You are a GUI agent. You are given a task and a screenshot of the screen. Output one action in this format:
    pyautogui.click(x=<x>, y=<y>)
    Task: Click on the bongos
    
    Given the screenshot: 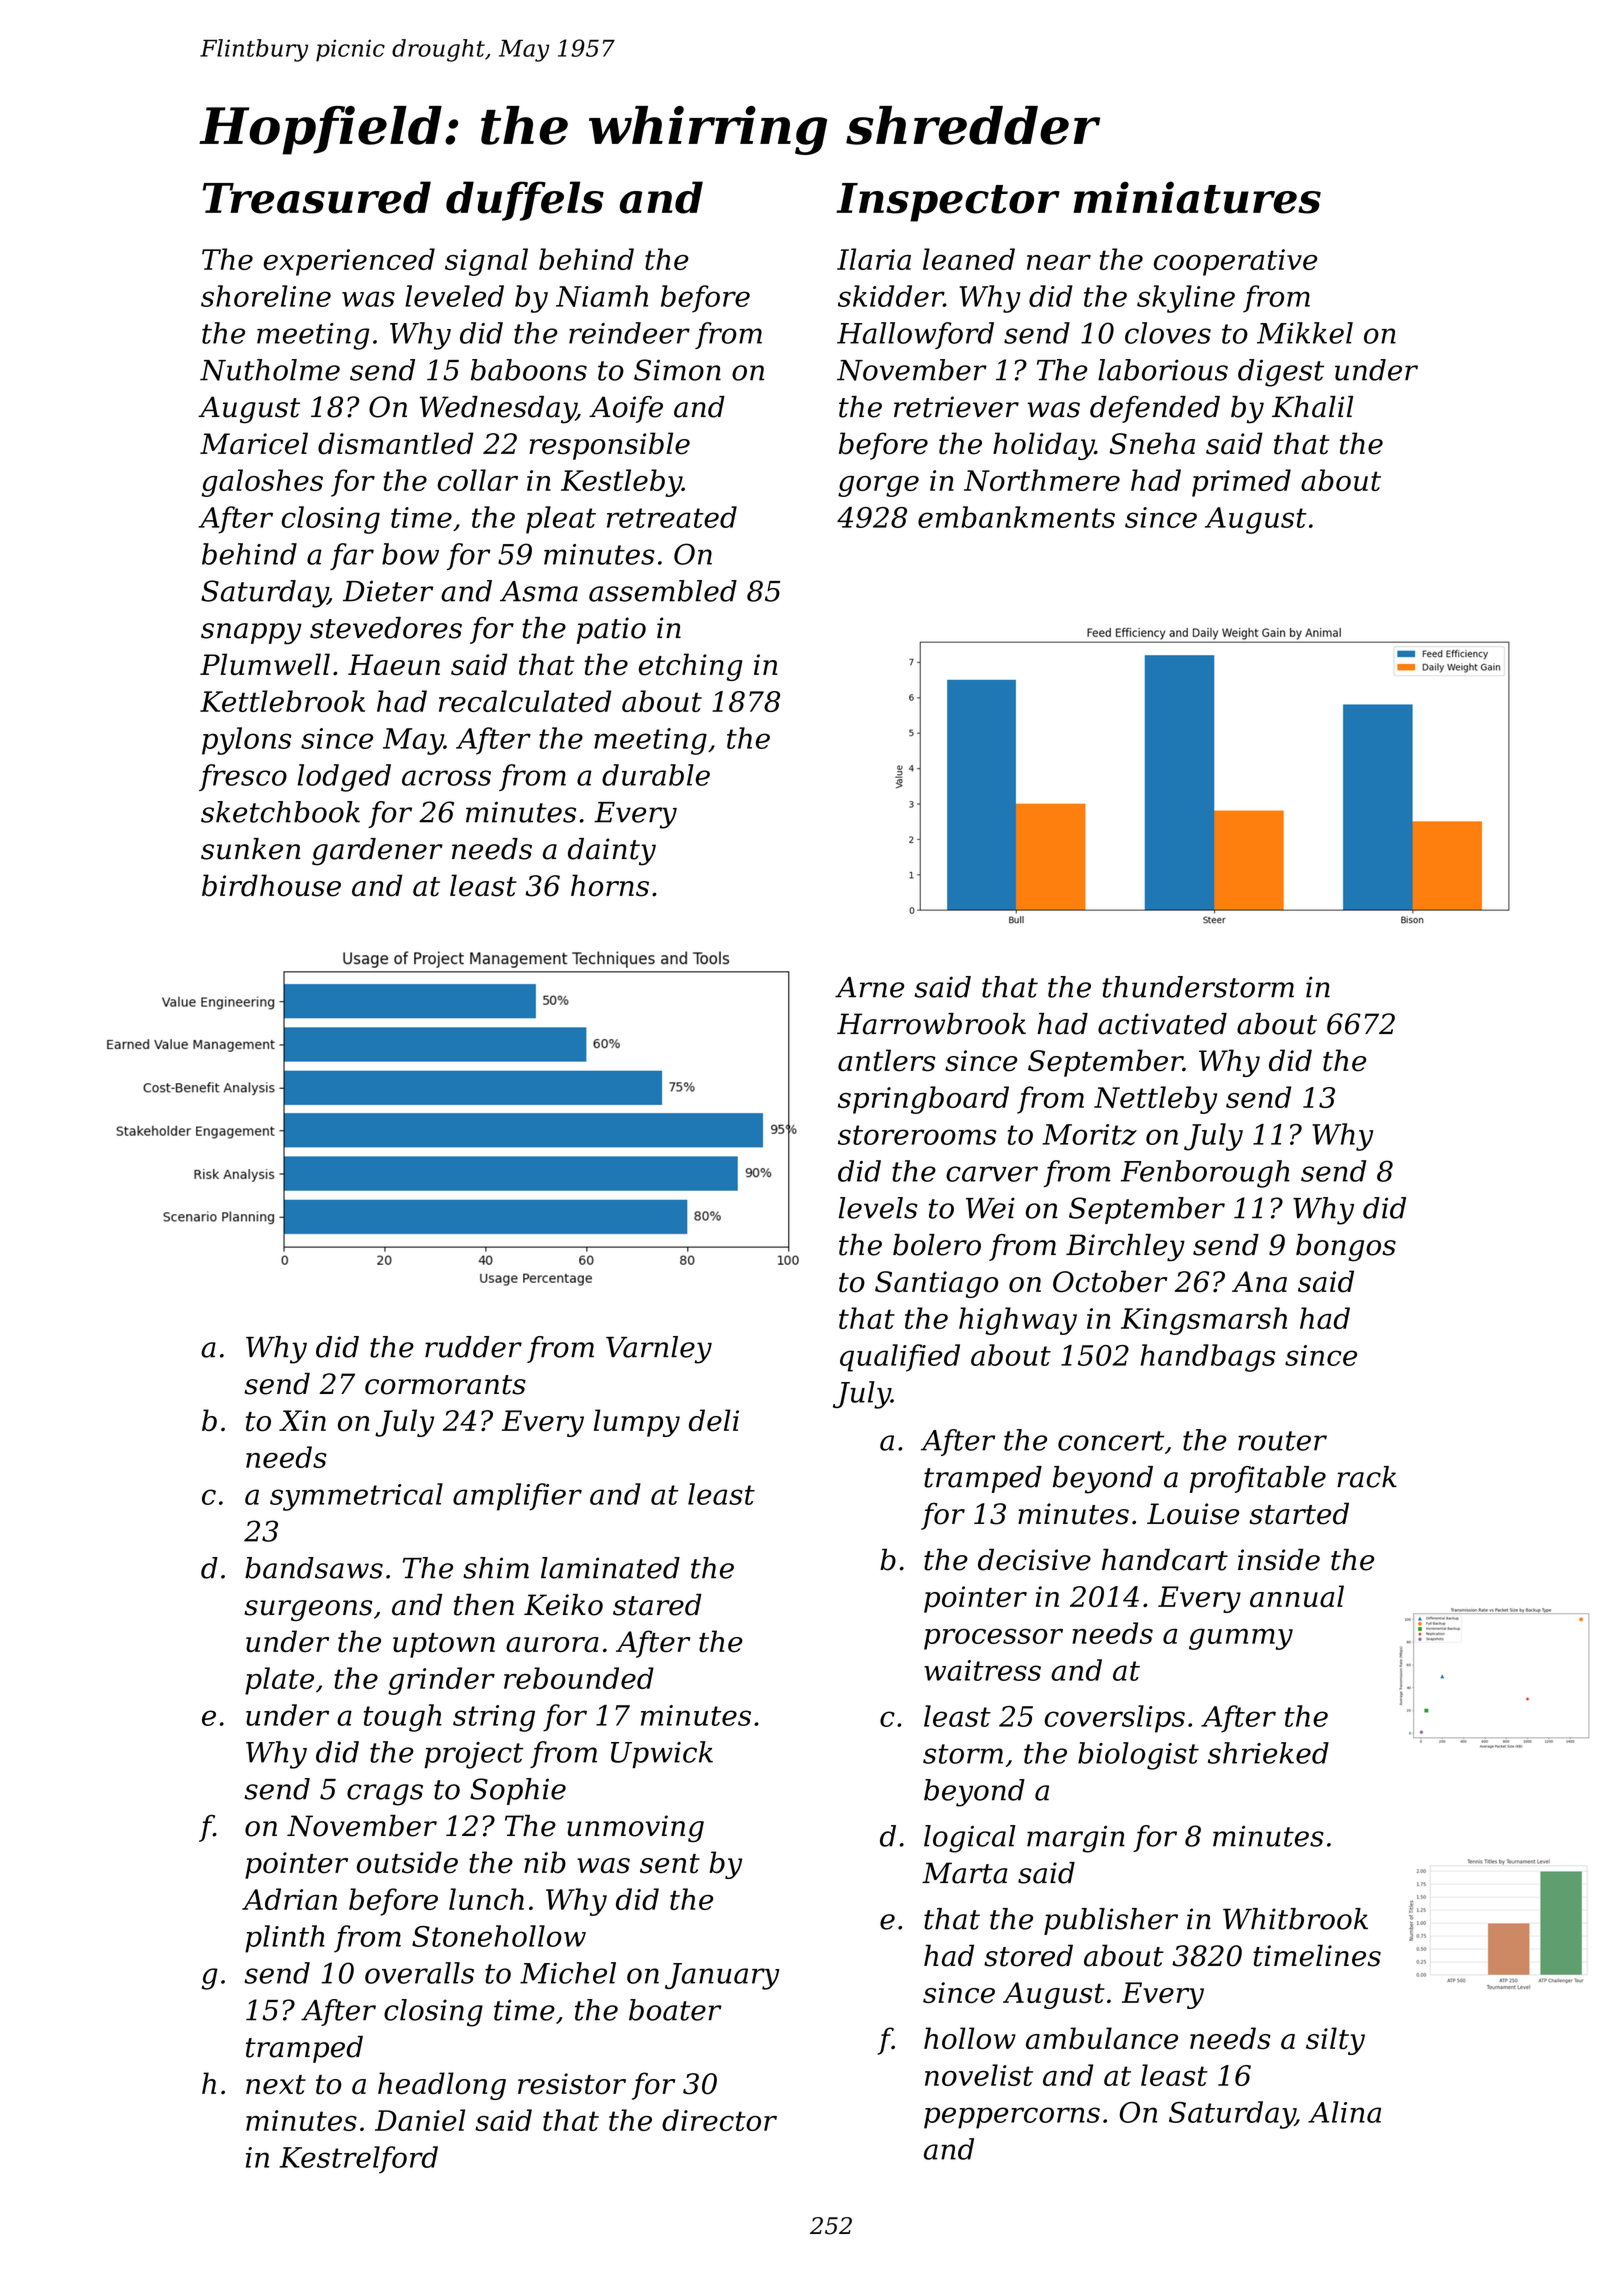 What is the action you would take?
    pyautogui.click(x=1346, y=1248)
